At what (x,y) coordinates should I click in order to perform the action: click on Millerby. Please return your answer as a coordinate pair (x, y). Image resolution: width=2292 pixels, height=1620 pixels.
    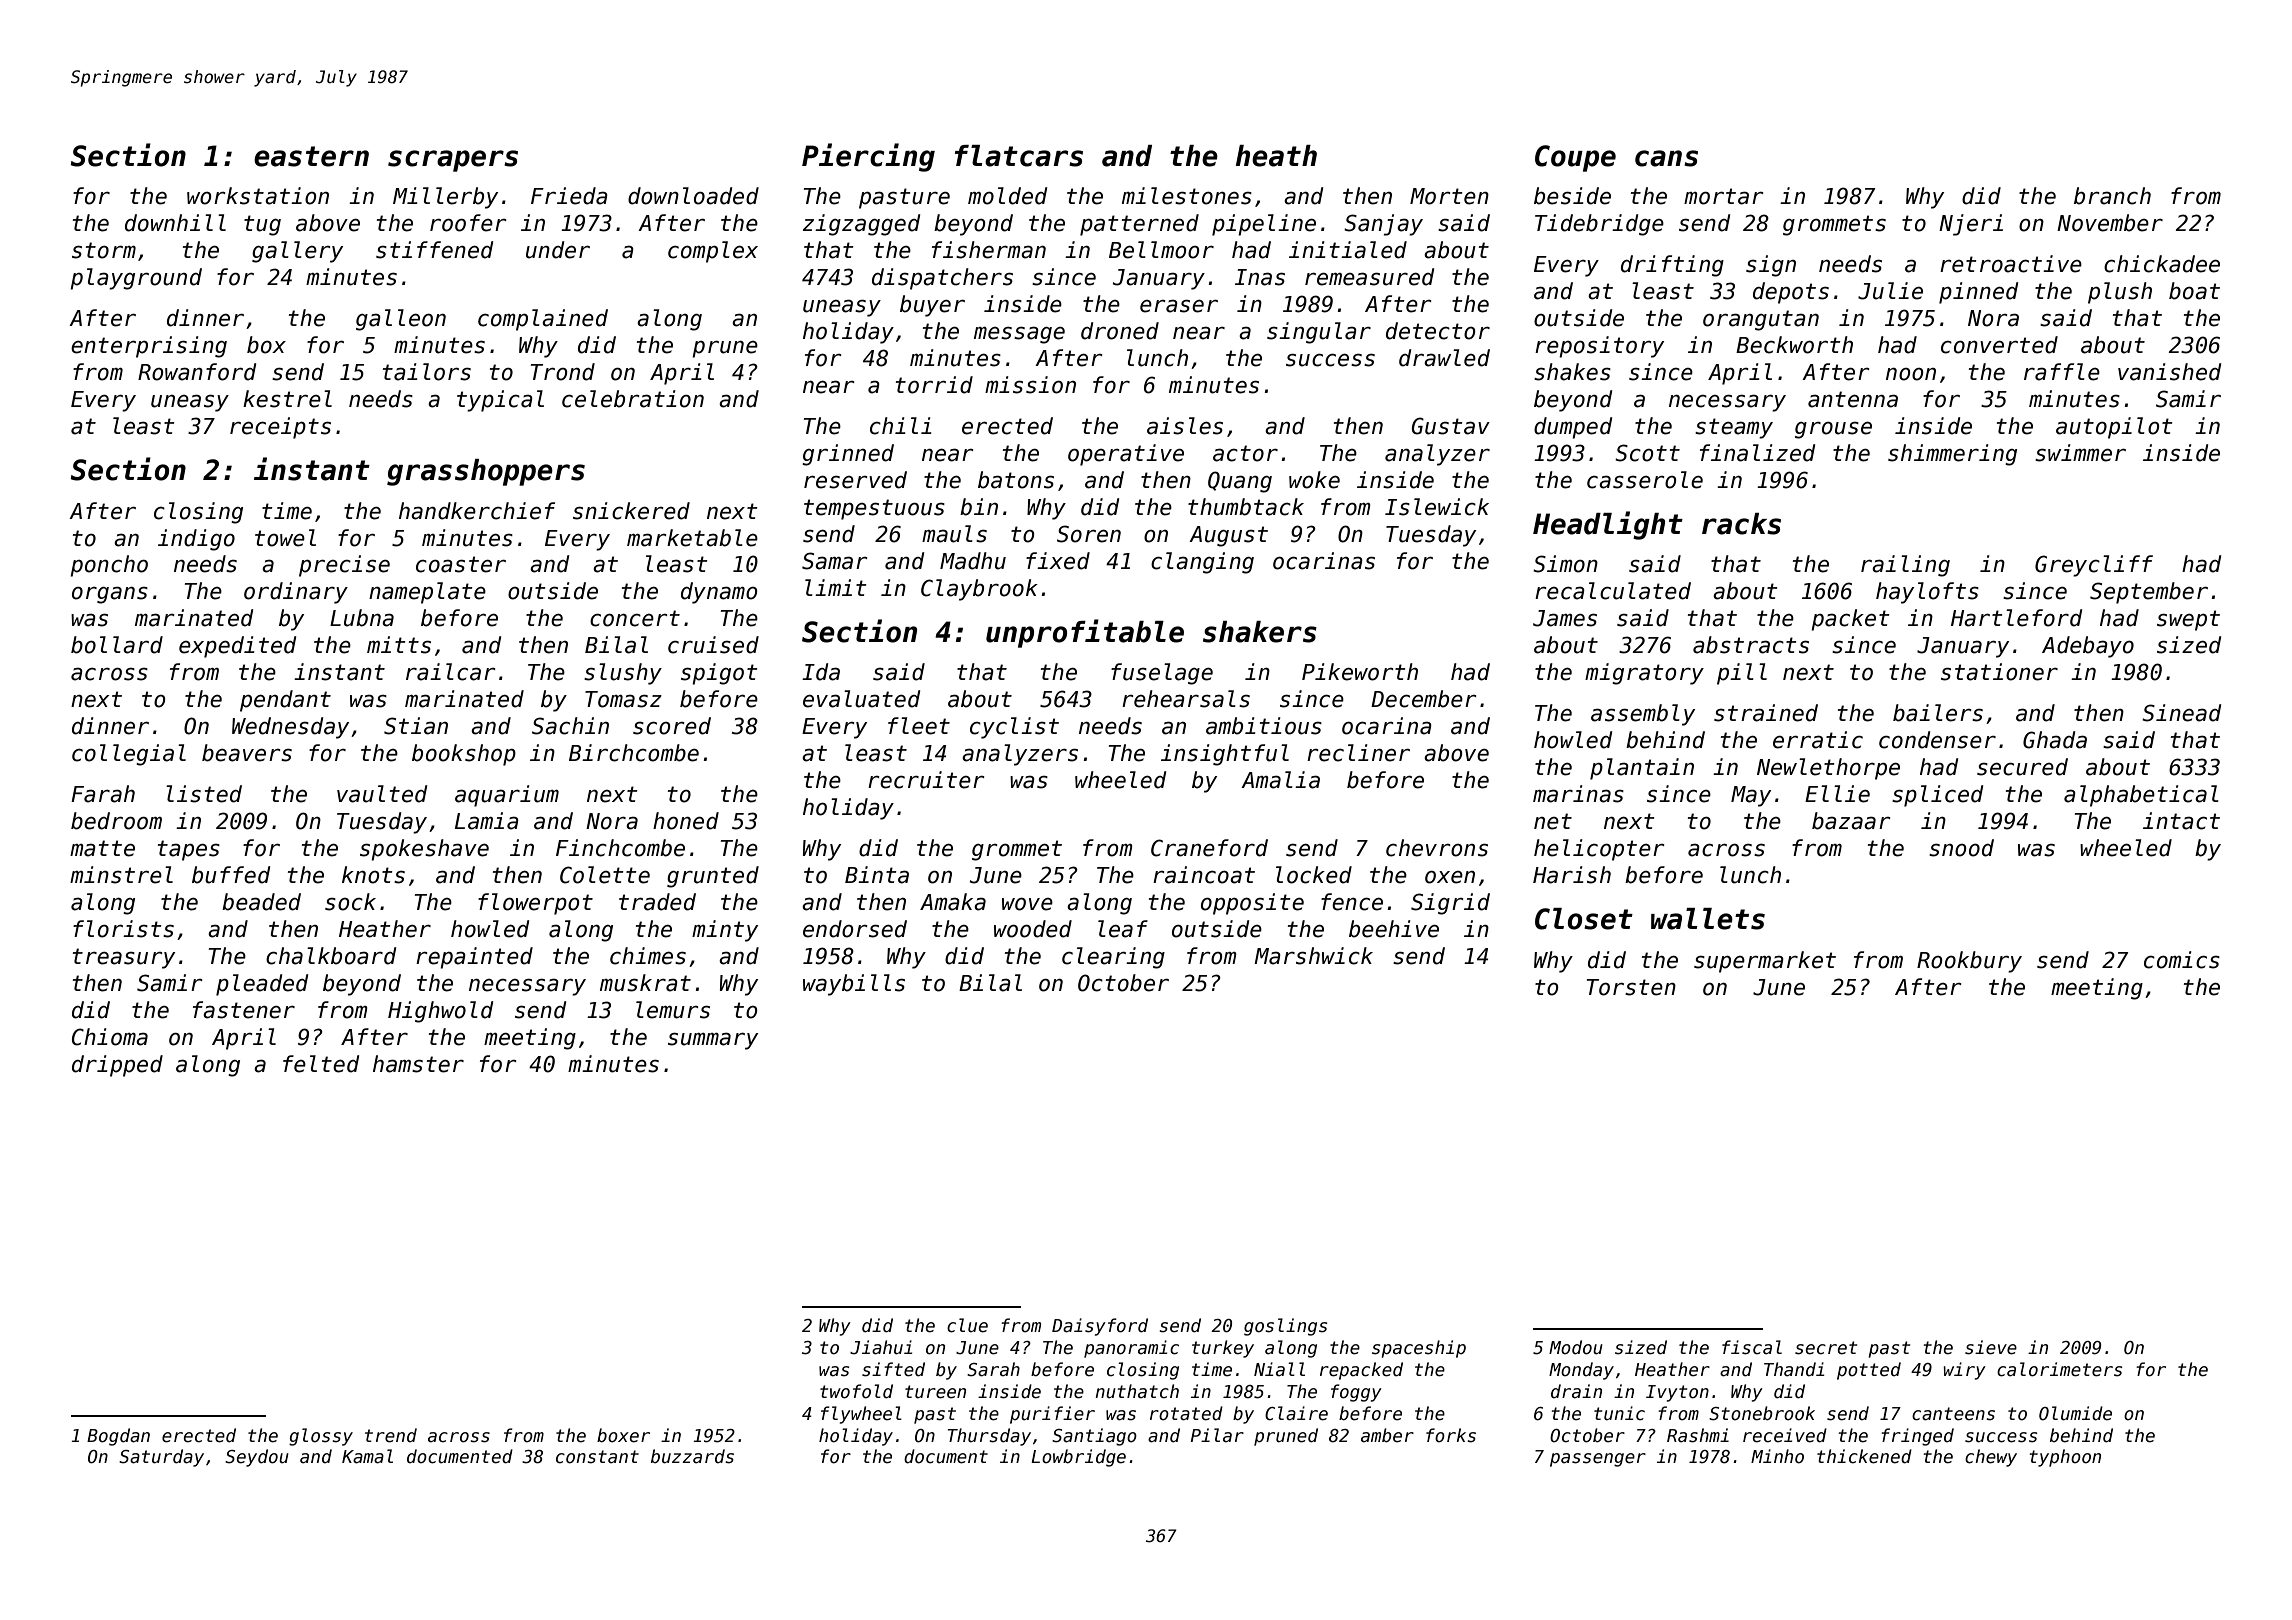
    Looking at the image, I should click on (445, 198).
